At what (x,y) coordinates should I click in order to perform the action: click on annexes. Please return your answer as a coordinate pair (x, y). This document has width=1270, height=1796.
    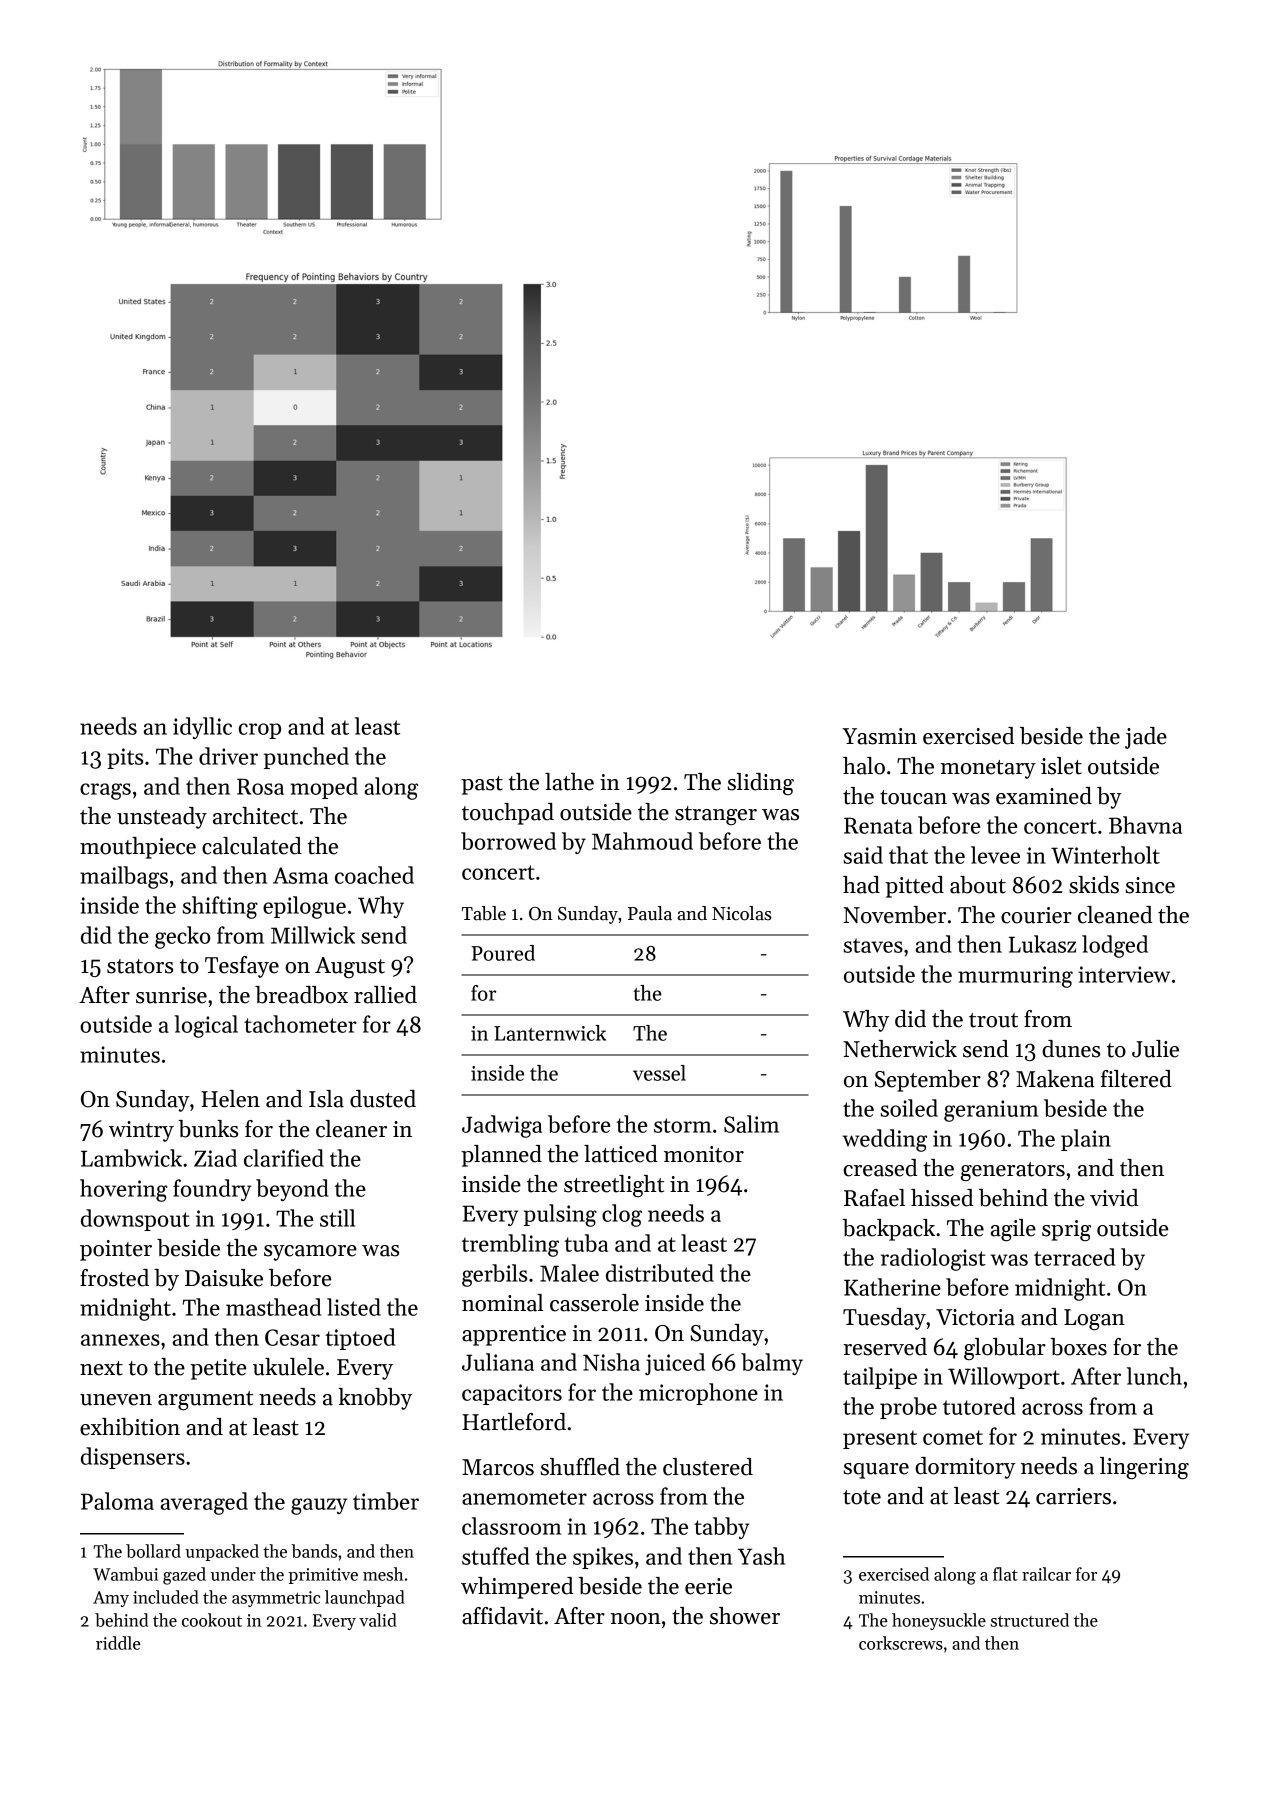
    Looking at the image, I should click on (120, 1340).
